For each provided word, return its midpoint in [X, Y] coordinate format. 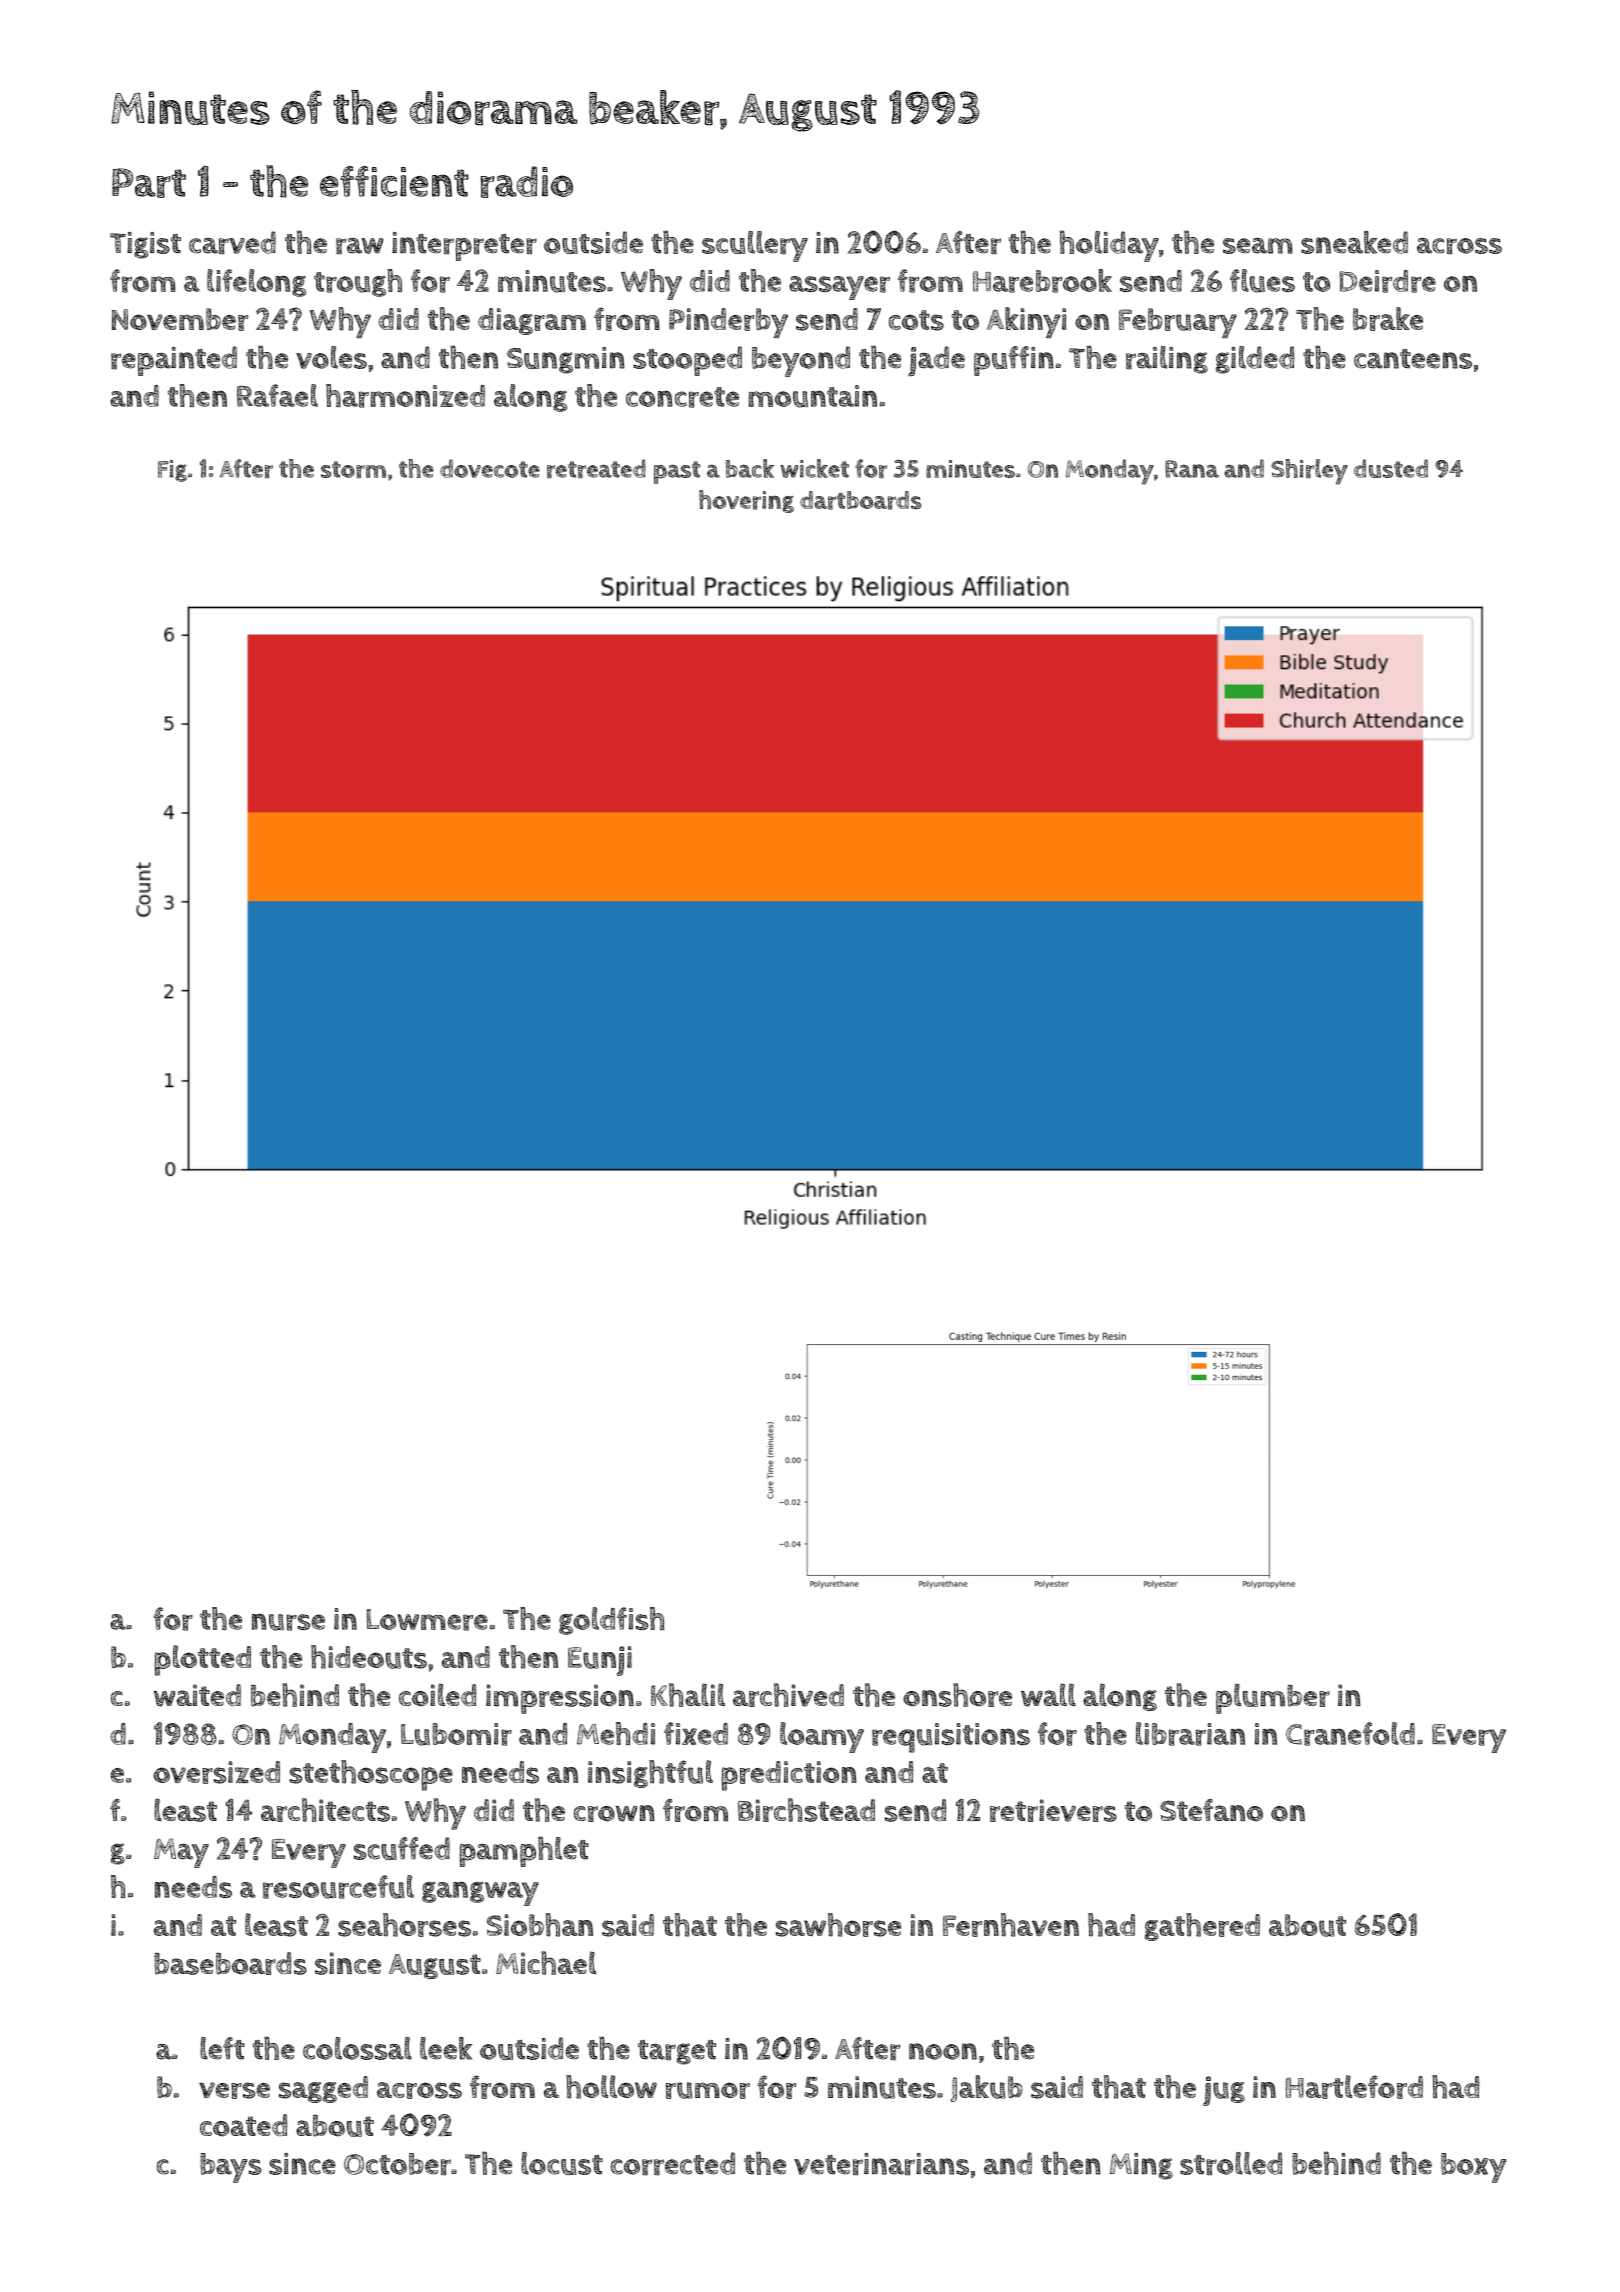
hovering [746, 501]
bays [230, 2168]
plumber [1273, 1698]
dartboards [861, 500]
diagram [532, 321]
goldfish [611, 1621]
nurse [288, 1622]
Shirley [1309, 472]
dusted [1391, 468]
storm [353, 469]
